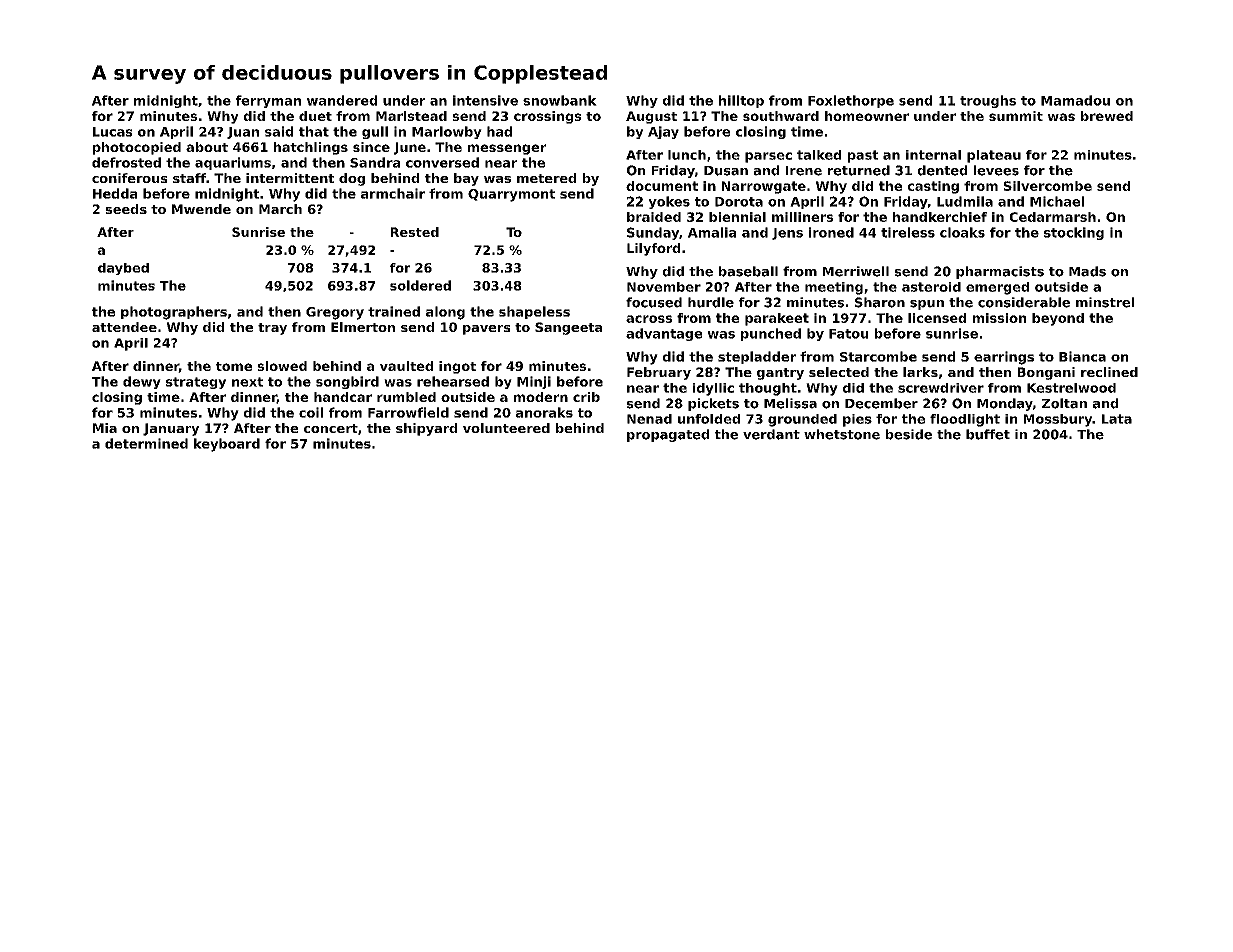 The width and height of the document is (1233, 952). I want to click on buffet, so click(988, 434).
